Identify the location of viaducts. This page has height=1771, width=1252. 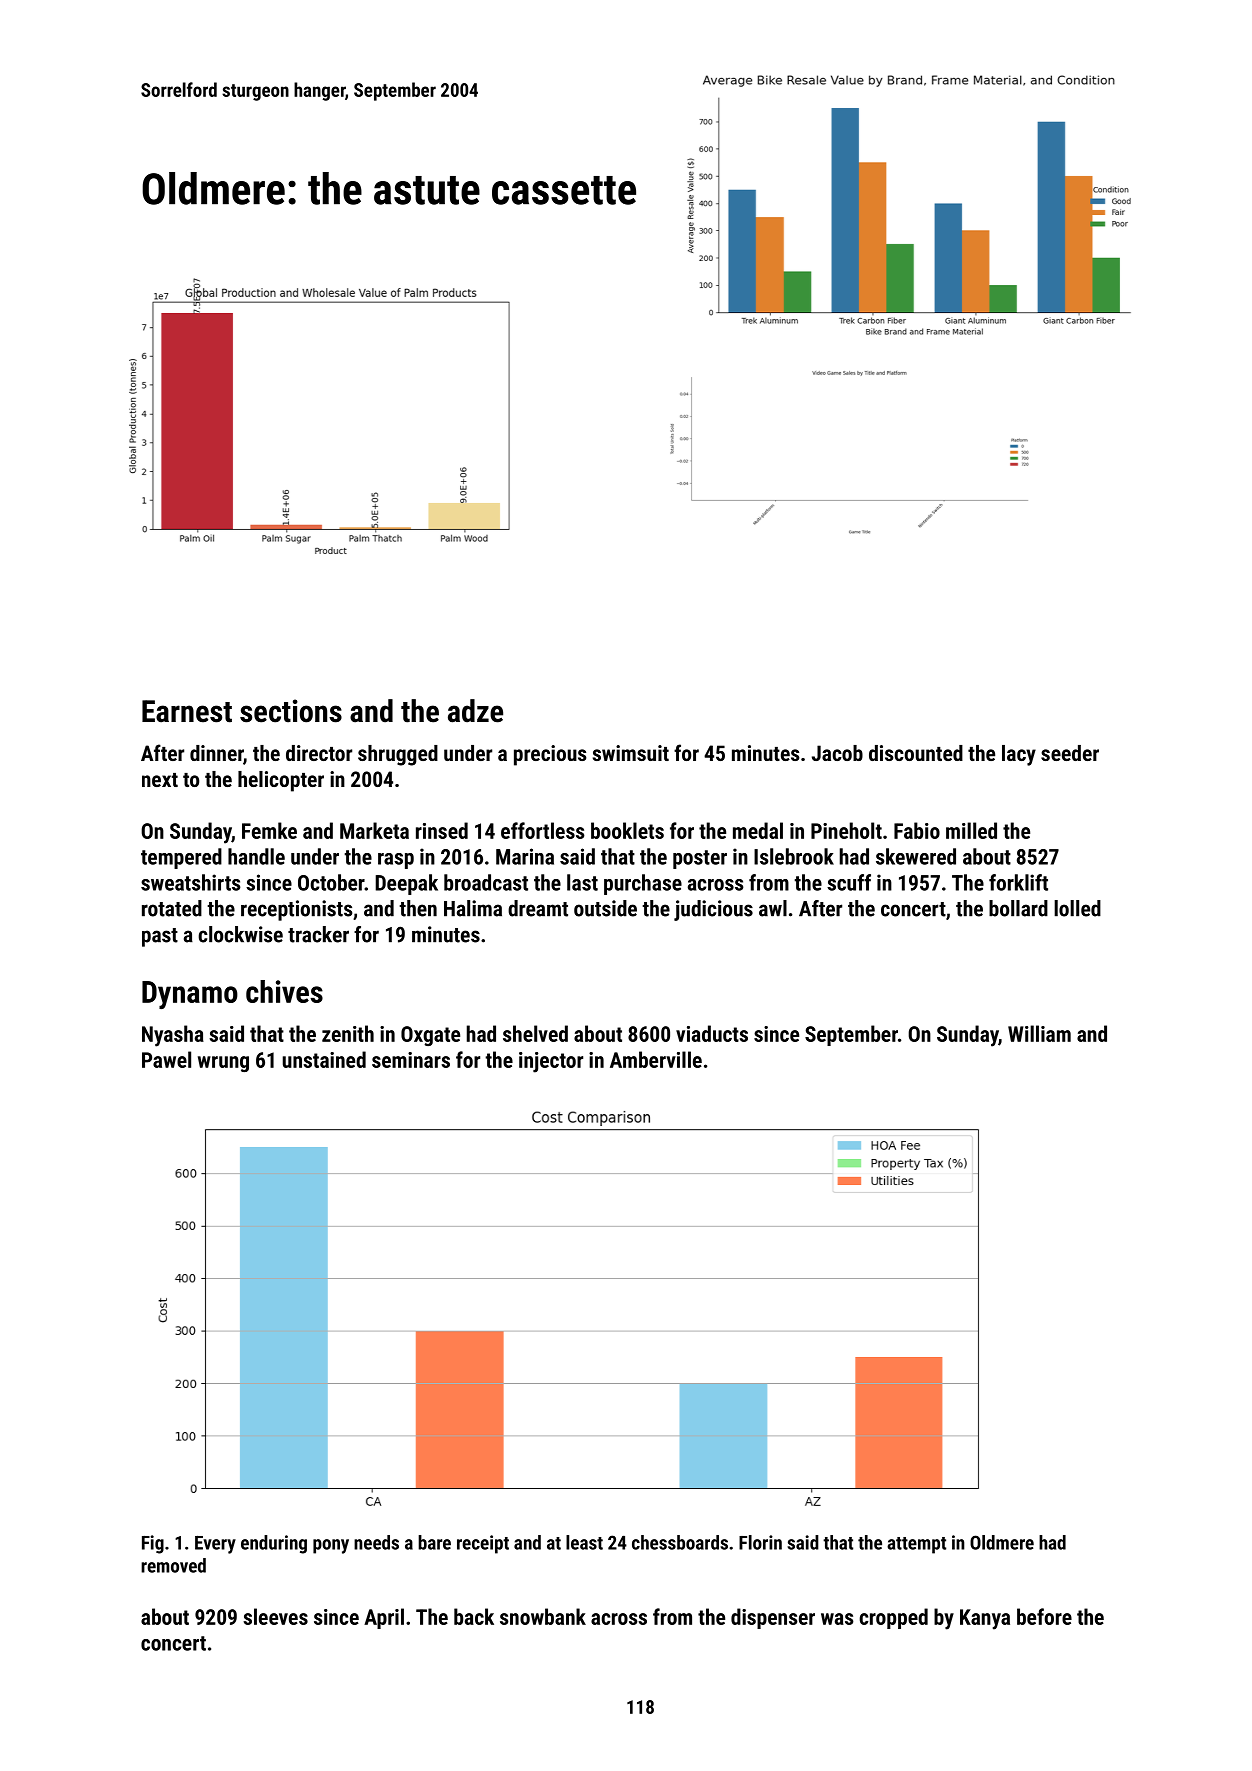
(712, 1033).
